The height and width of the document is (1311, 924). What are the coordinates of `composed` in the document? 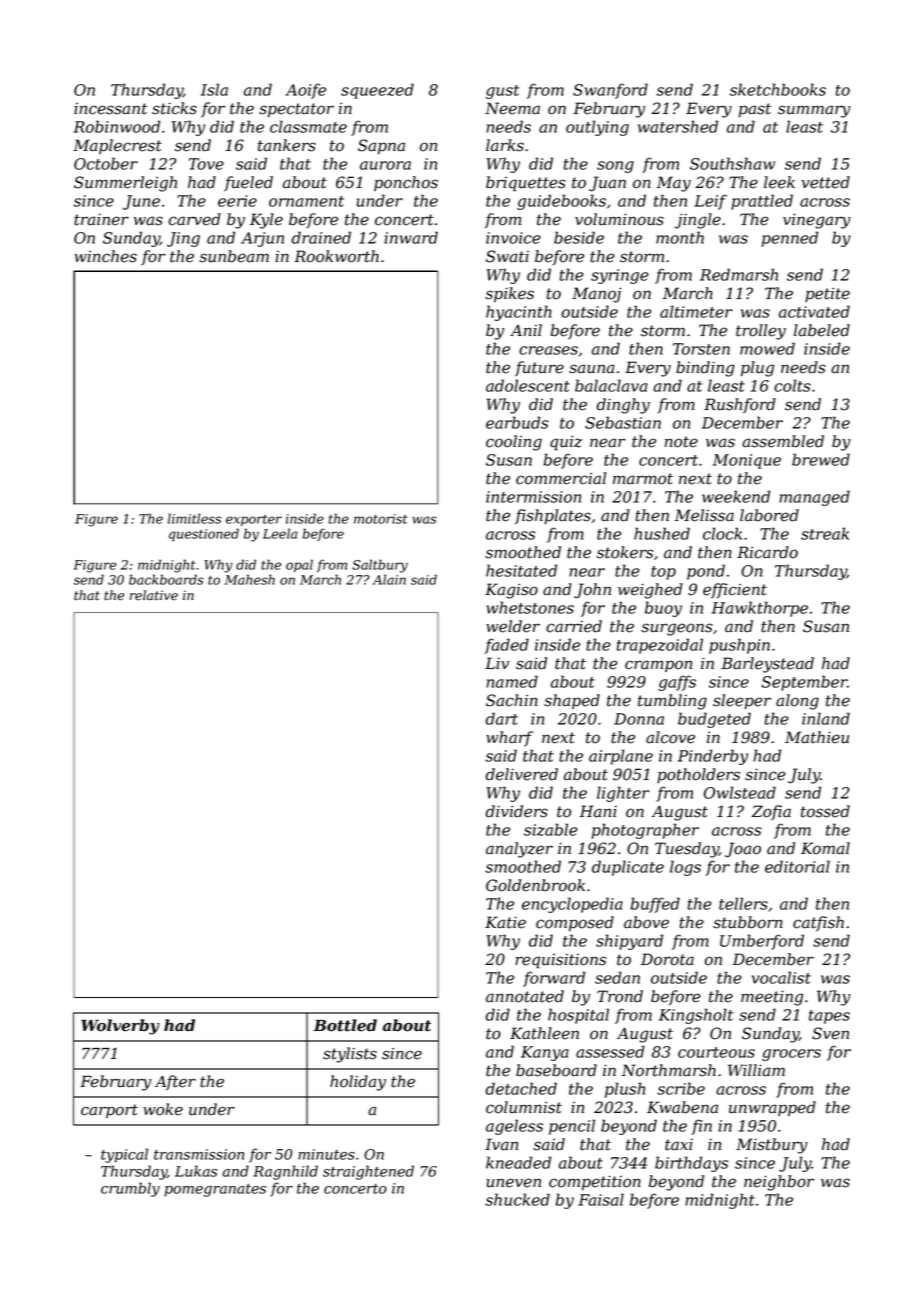 It's located at (575, 924).
